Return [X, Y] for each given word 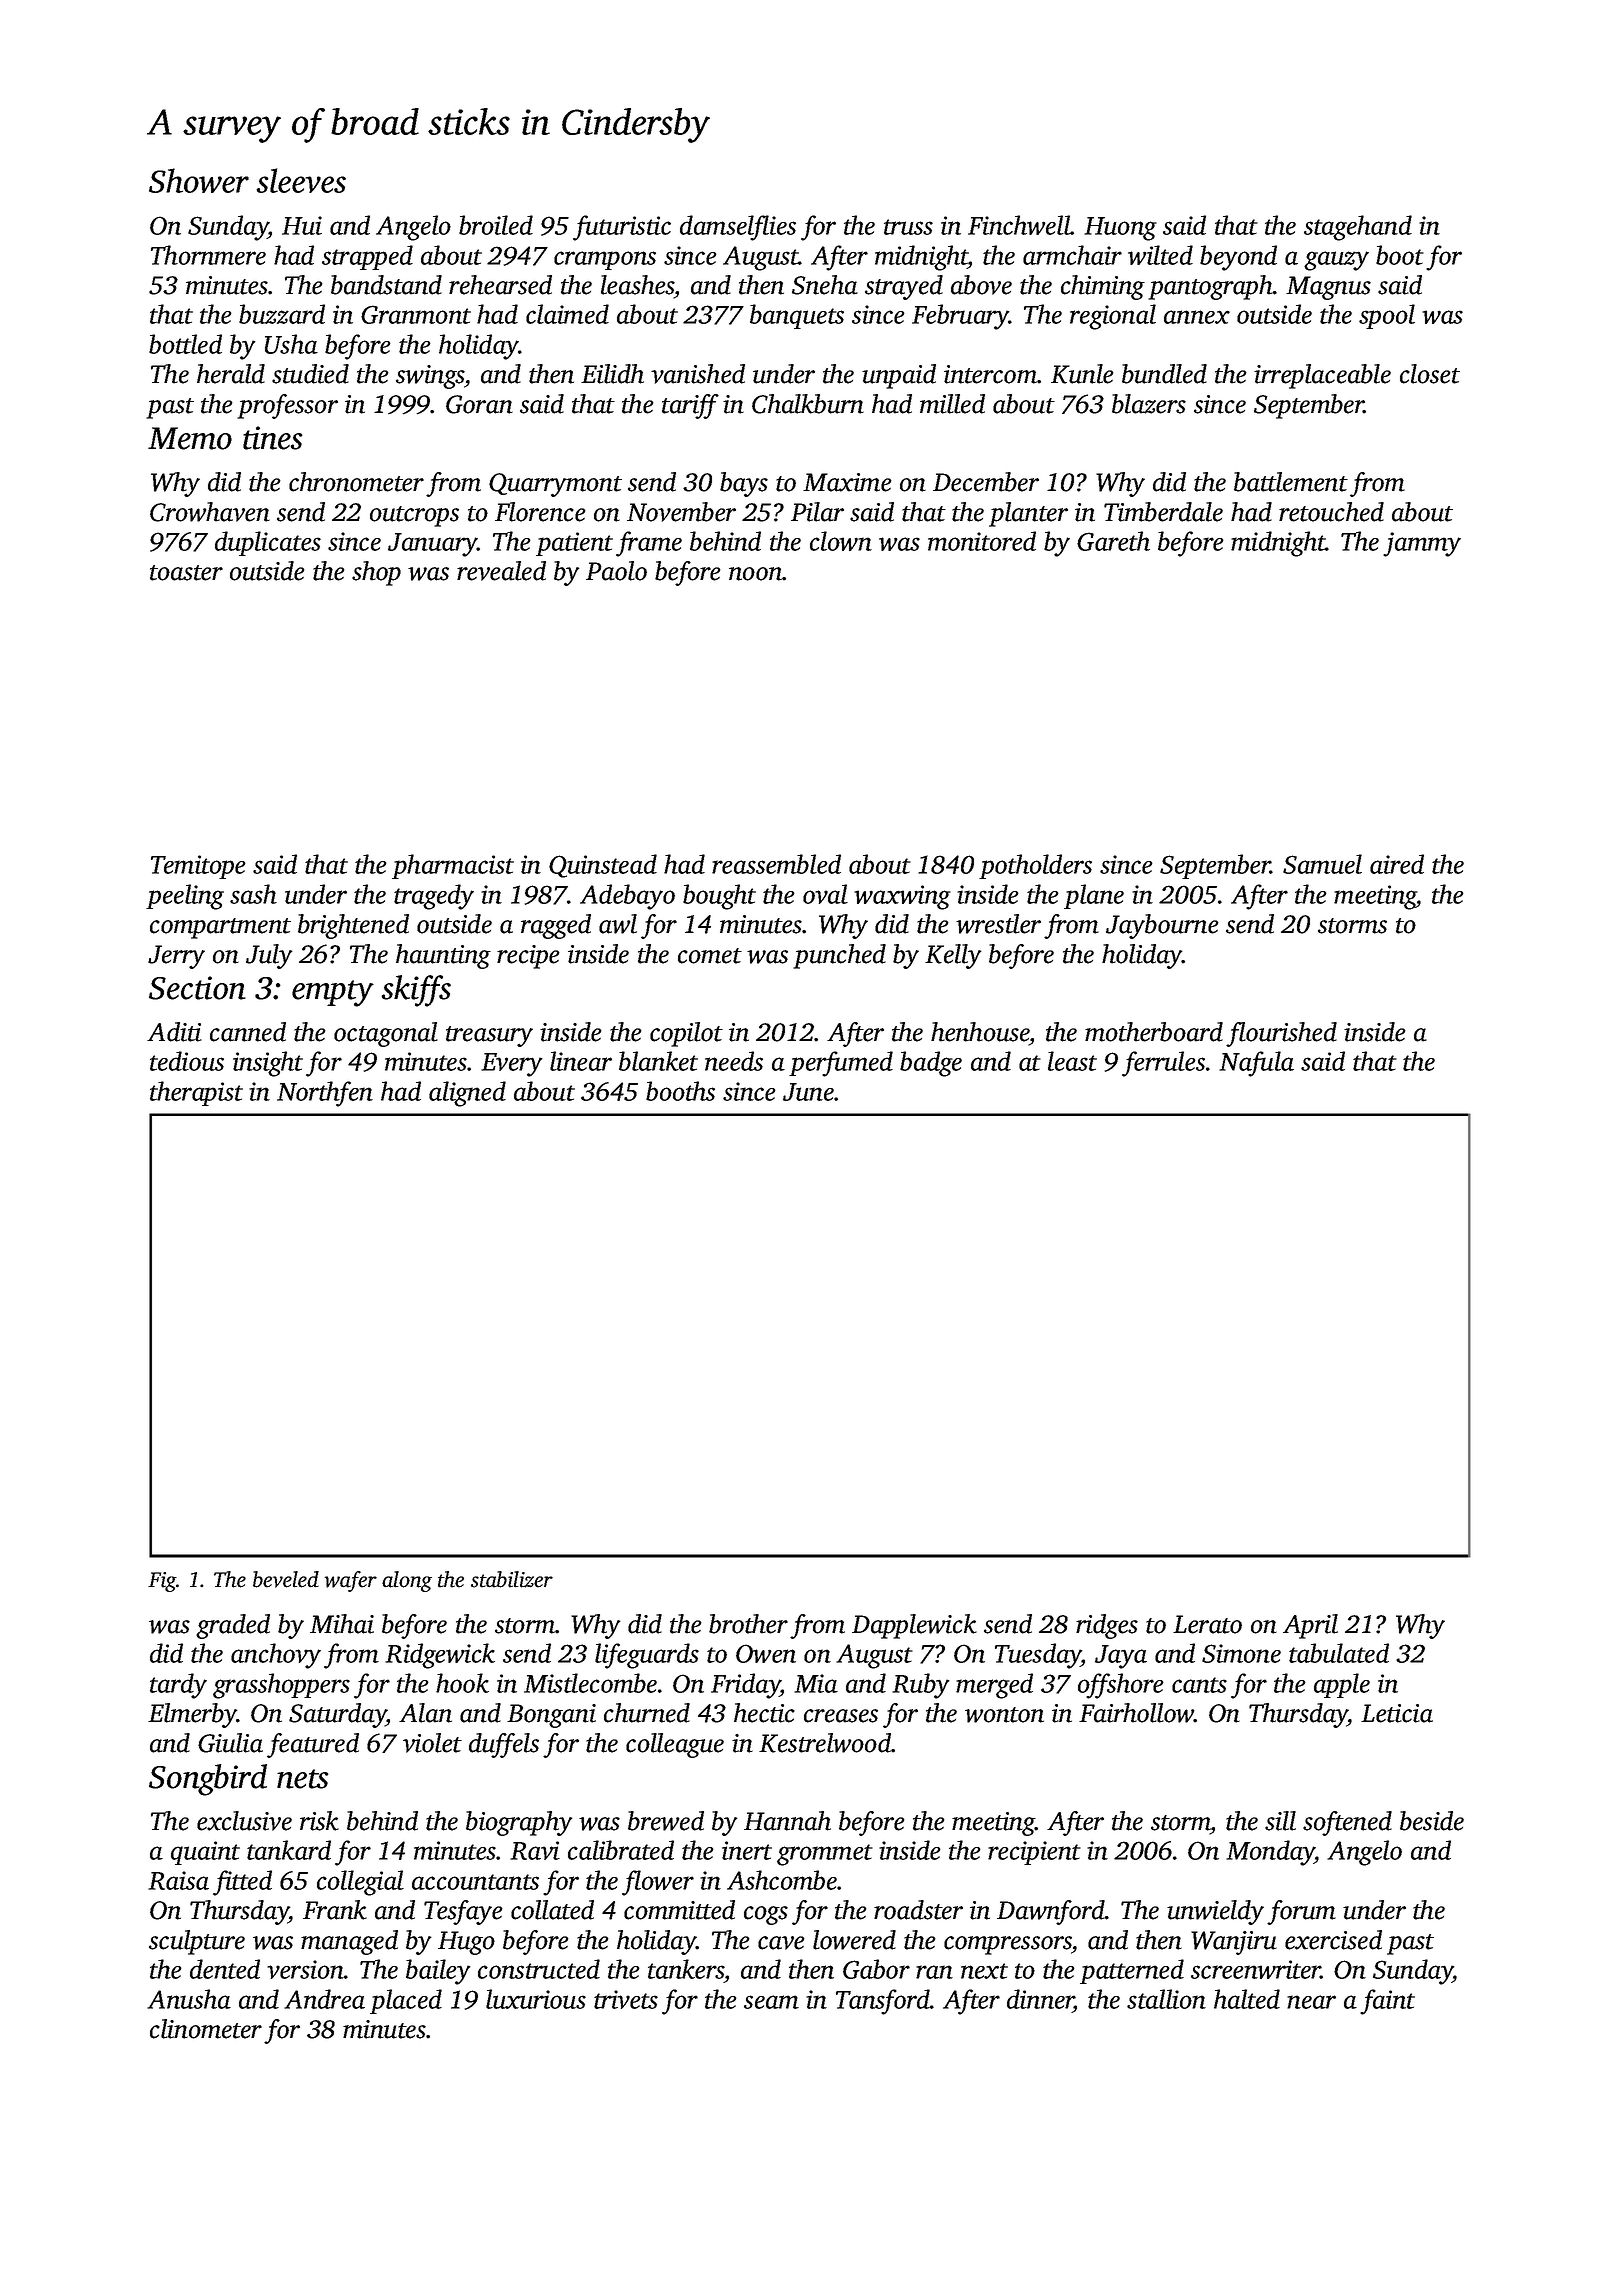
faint [1387, 2002]
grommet [825, 1855]
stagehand [1358, 228]
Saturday [338, 1715]
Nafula [1256, 1064]
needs [734, 1061]
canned [248, 1032]
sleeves [301, 180]
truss [908, 227]
